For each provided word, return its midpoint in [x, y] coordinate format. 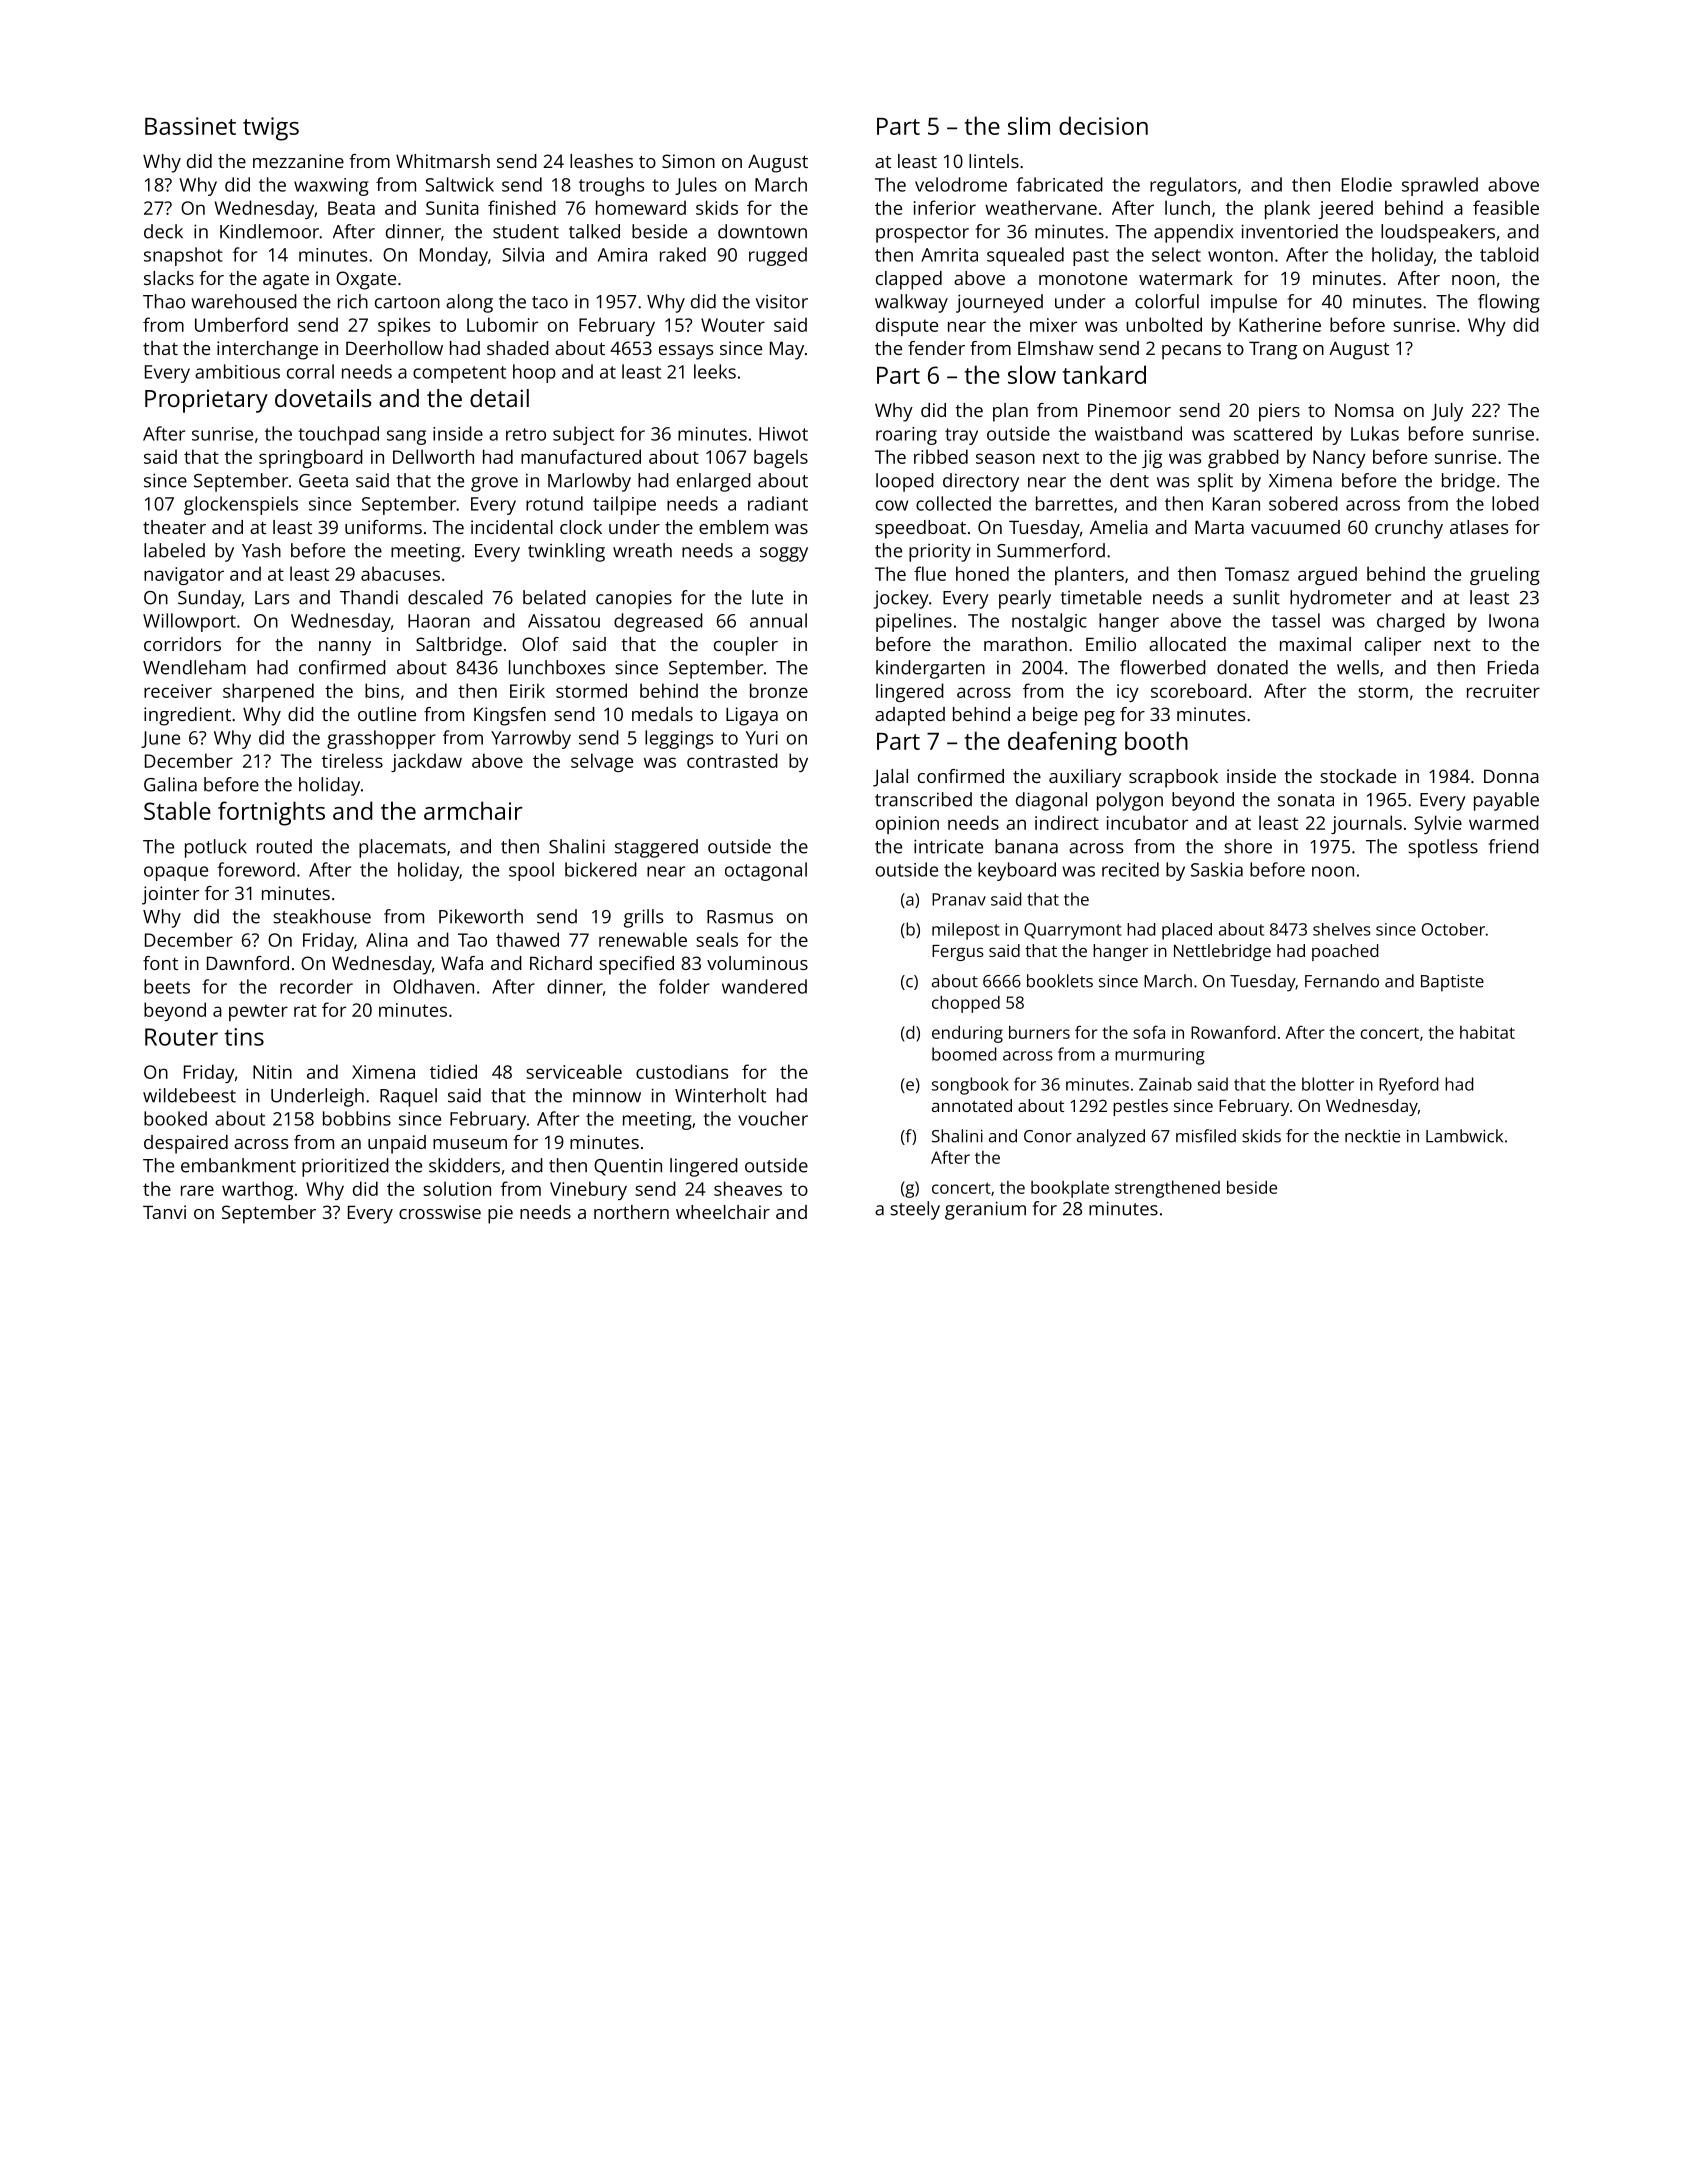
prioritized [345, 1167]
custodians [682, 1071]
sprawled [1440, 186]
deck [163, 231]
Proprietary [206, 401]
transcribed [923, 799]
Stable [177, 810]
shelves [1342, 929]
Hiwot [783, 434]
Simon [688, 161]
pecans [1191, 352]
